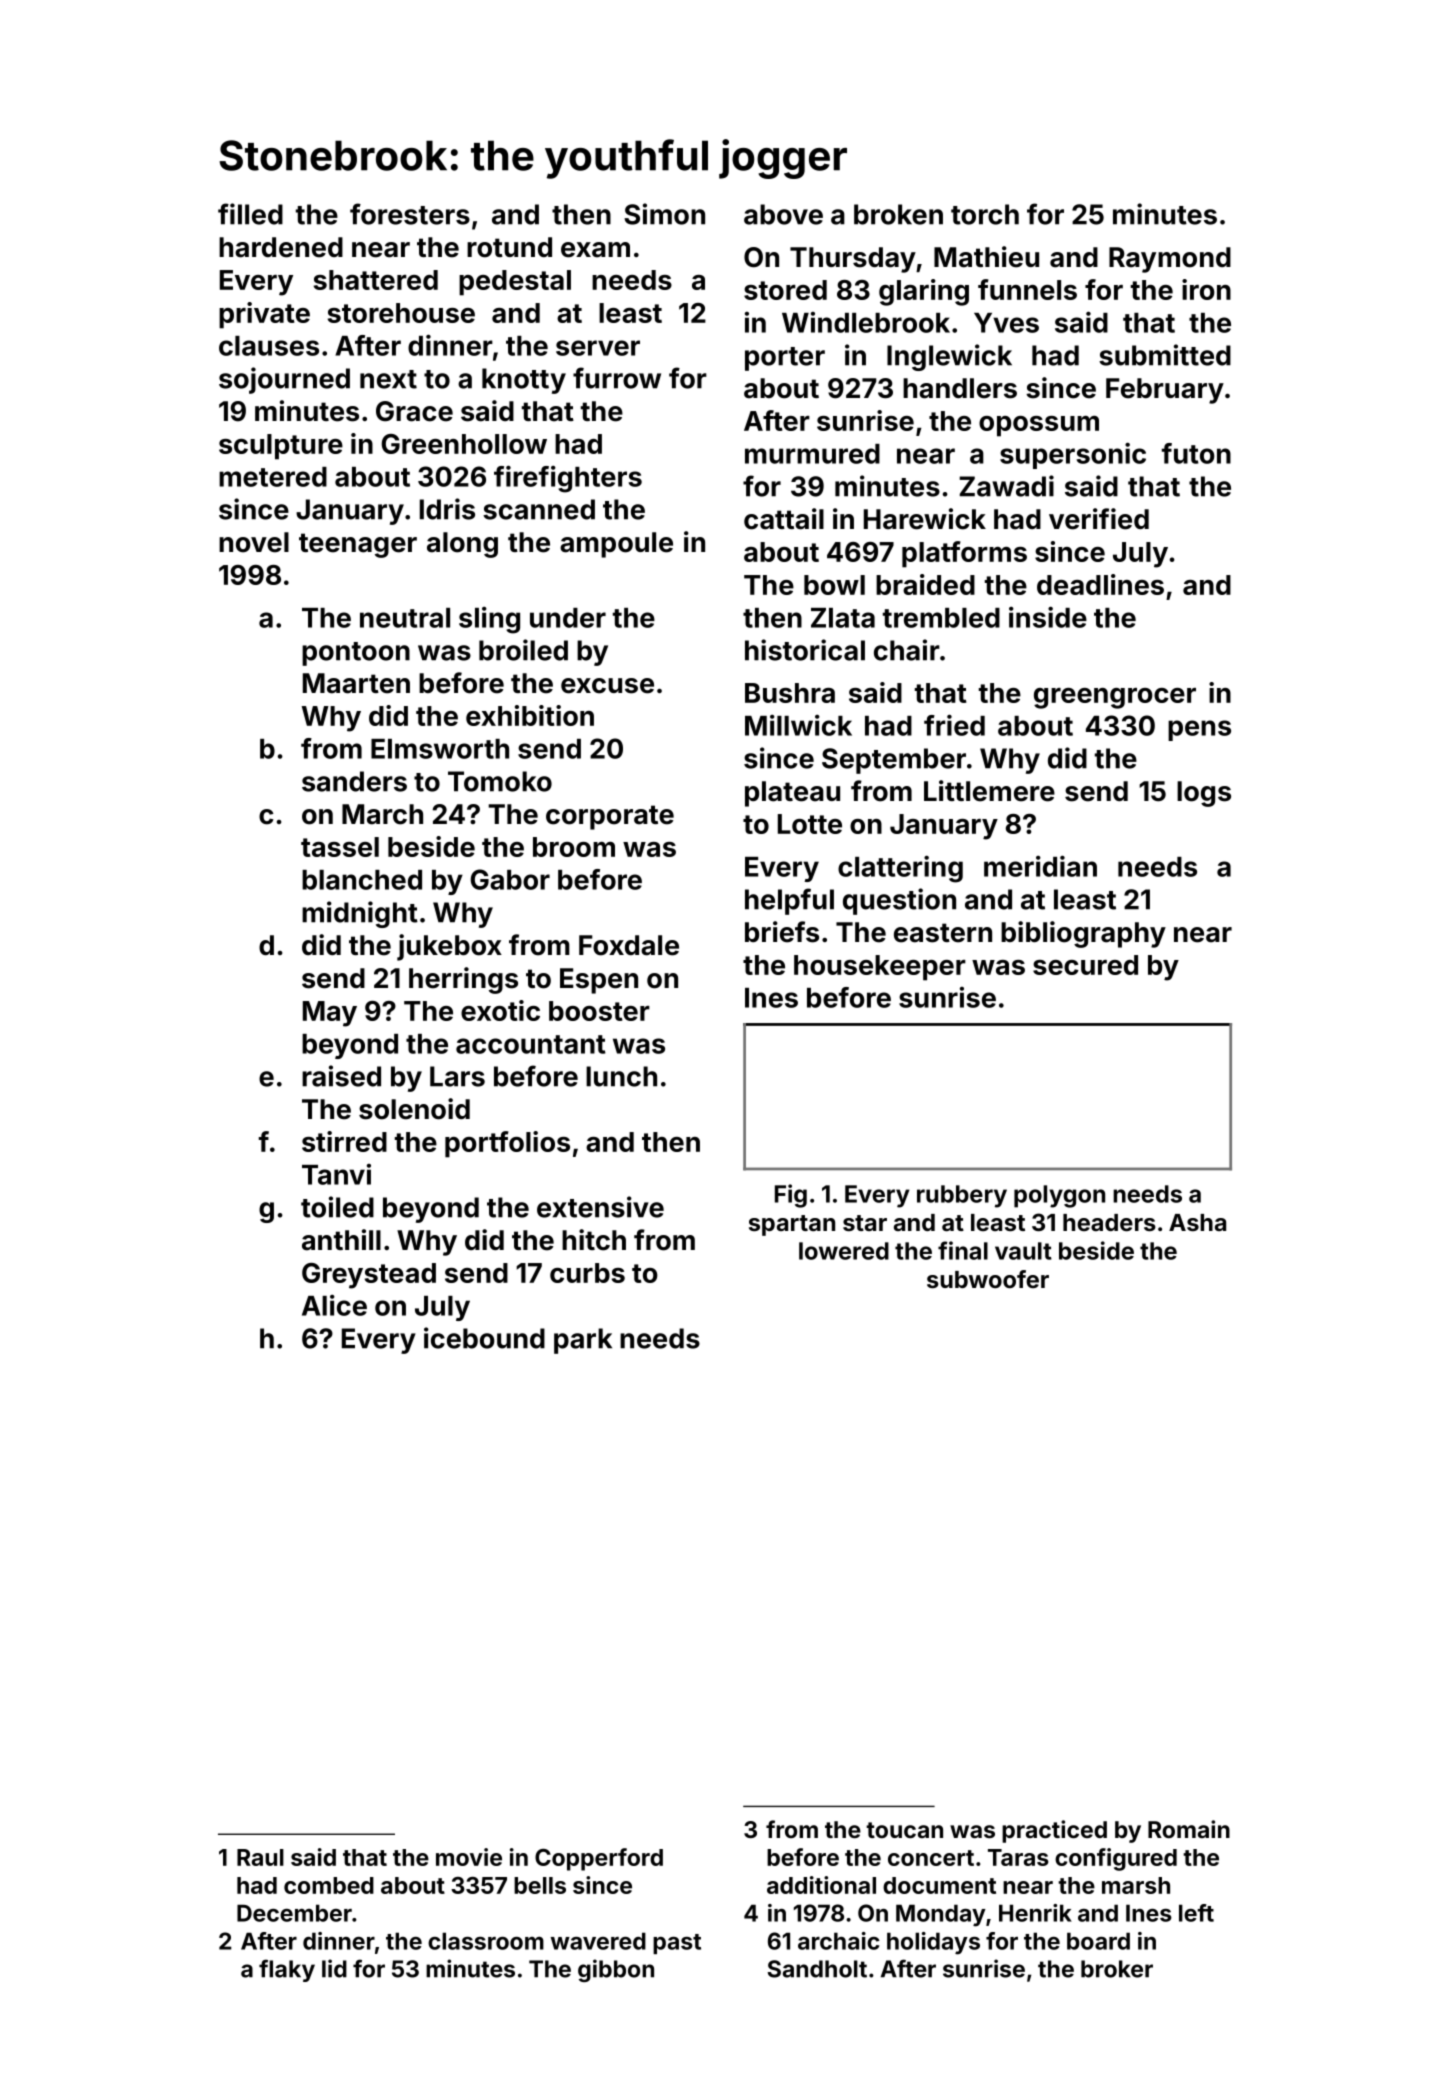 The height and width of the screenshot is (2100, 1450). I want to click on sanders, so click(354, 781).
